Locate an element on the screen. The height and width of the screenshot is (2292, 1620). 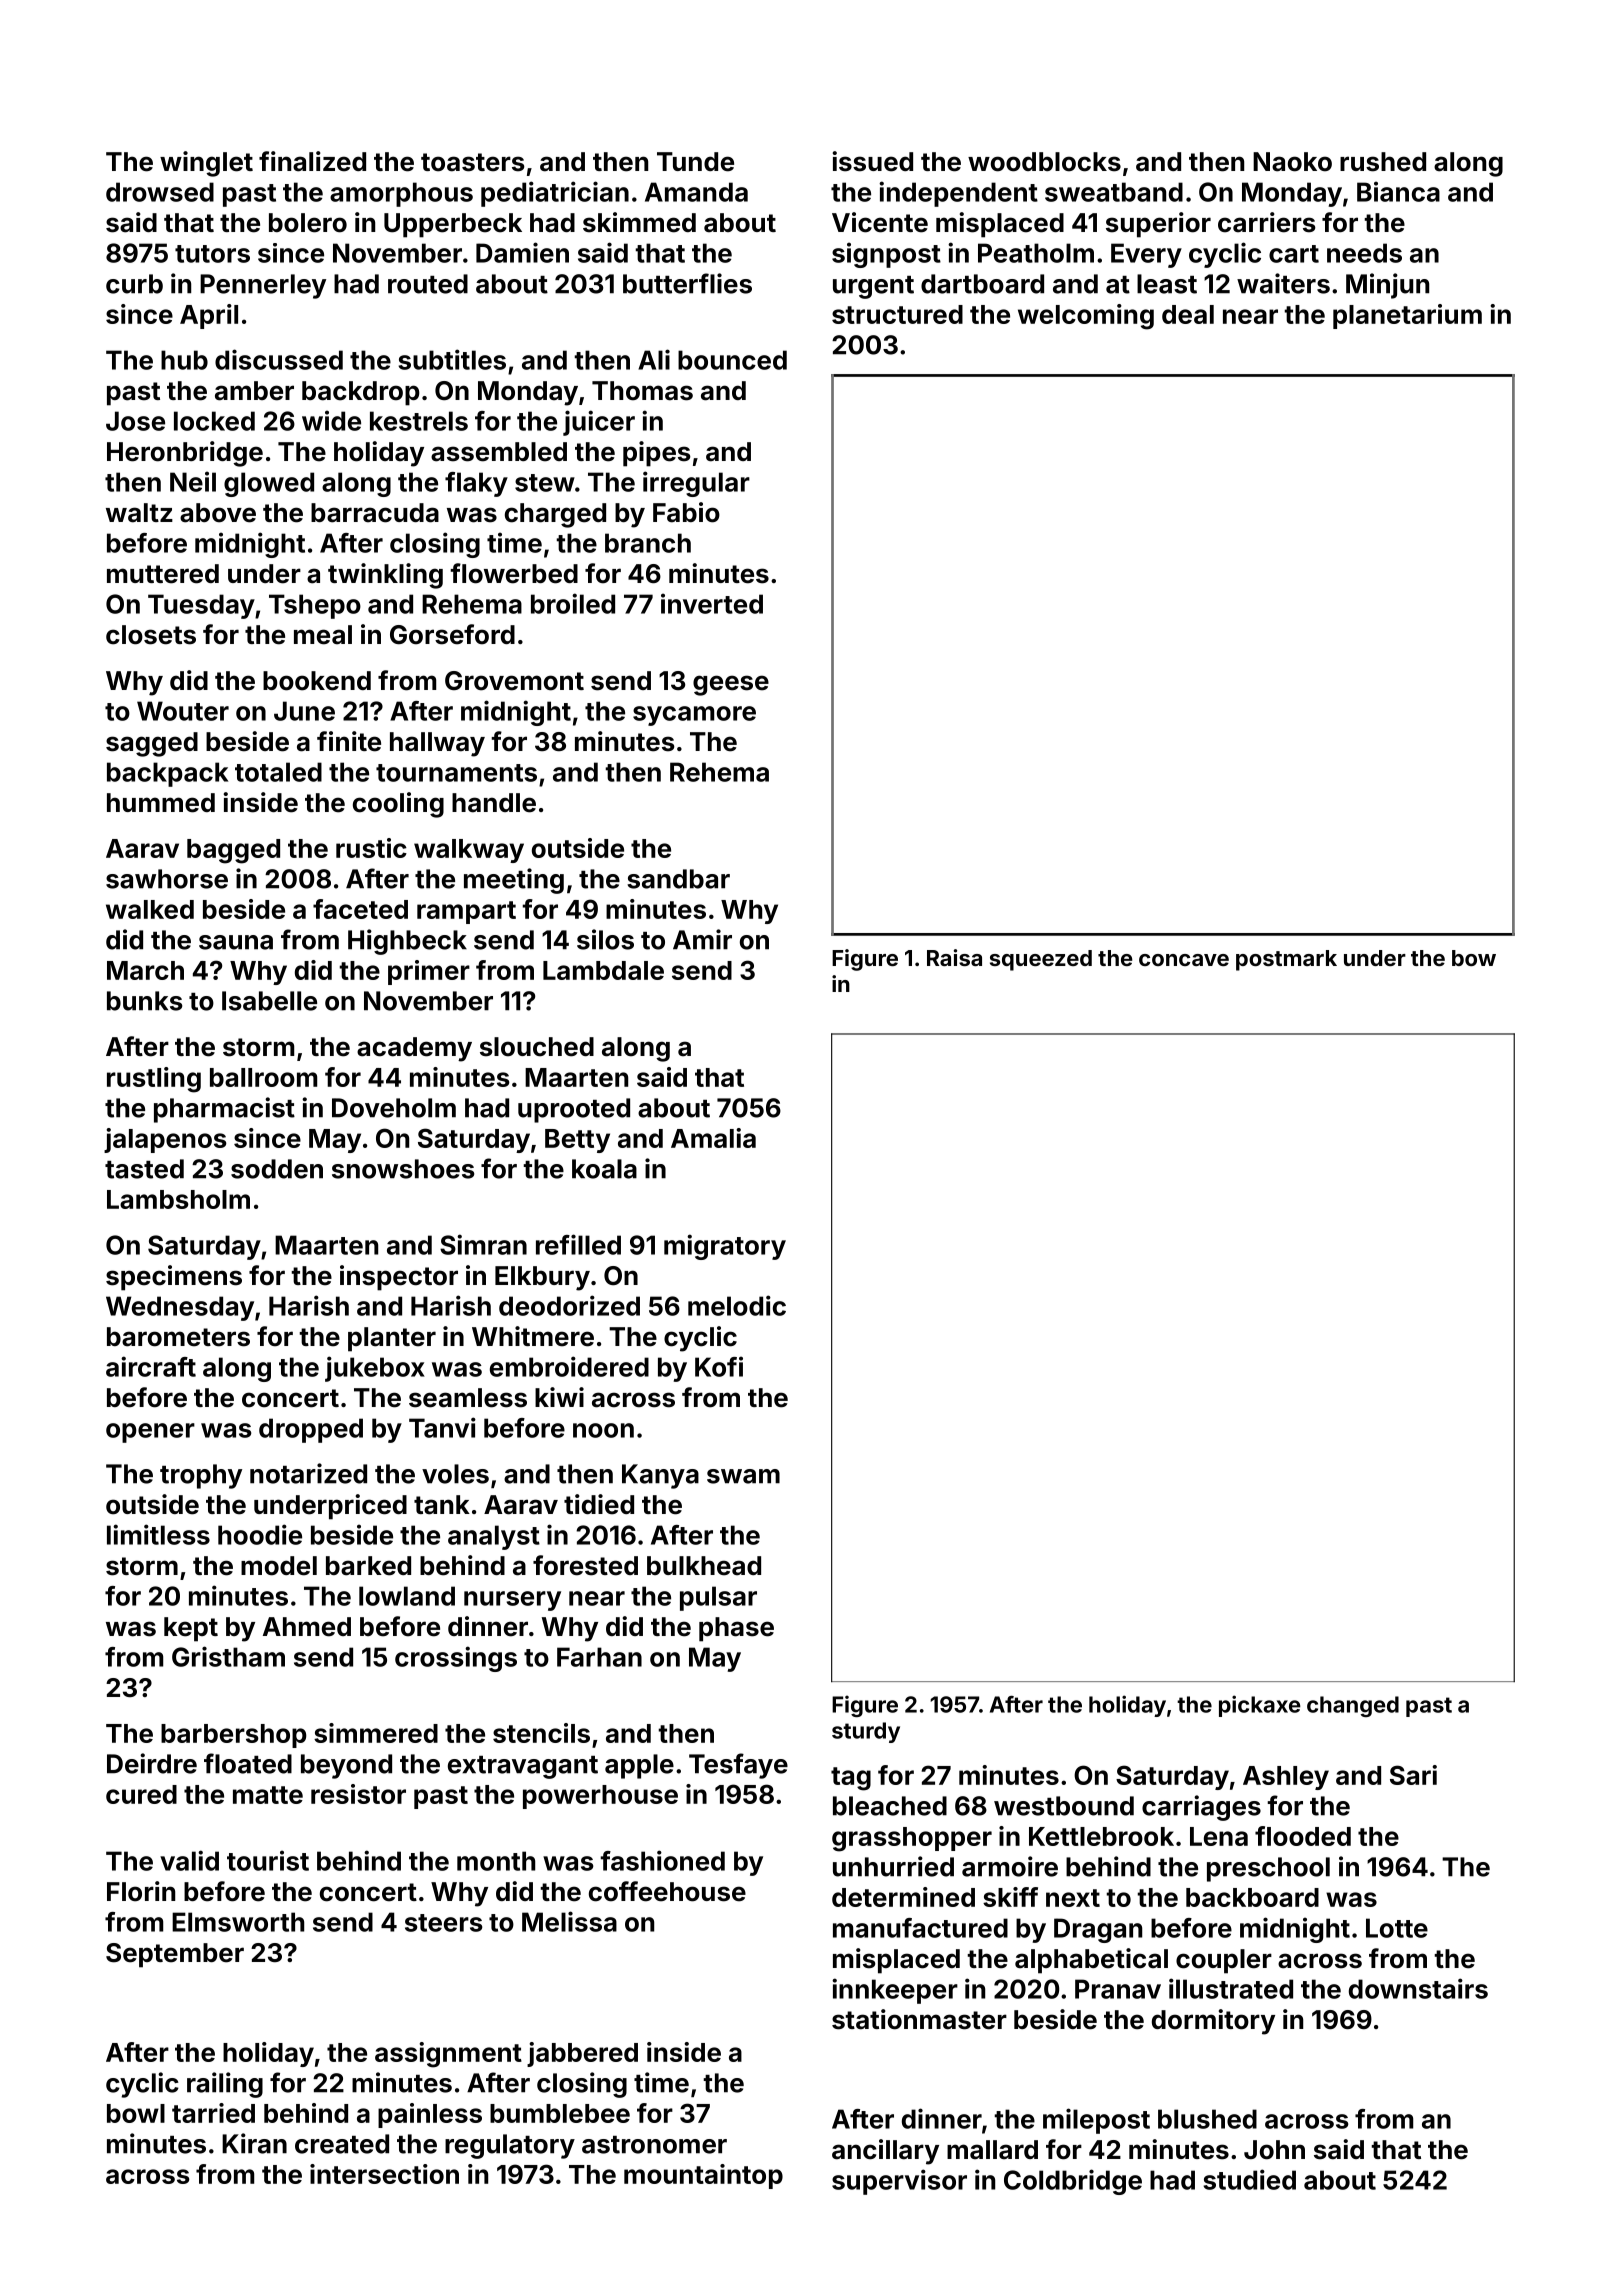
Florin is located at coordinates (141, 1891).
